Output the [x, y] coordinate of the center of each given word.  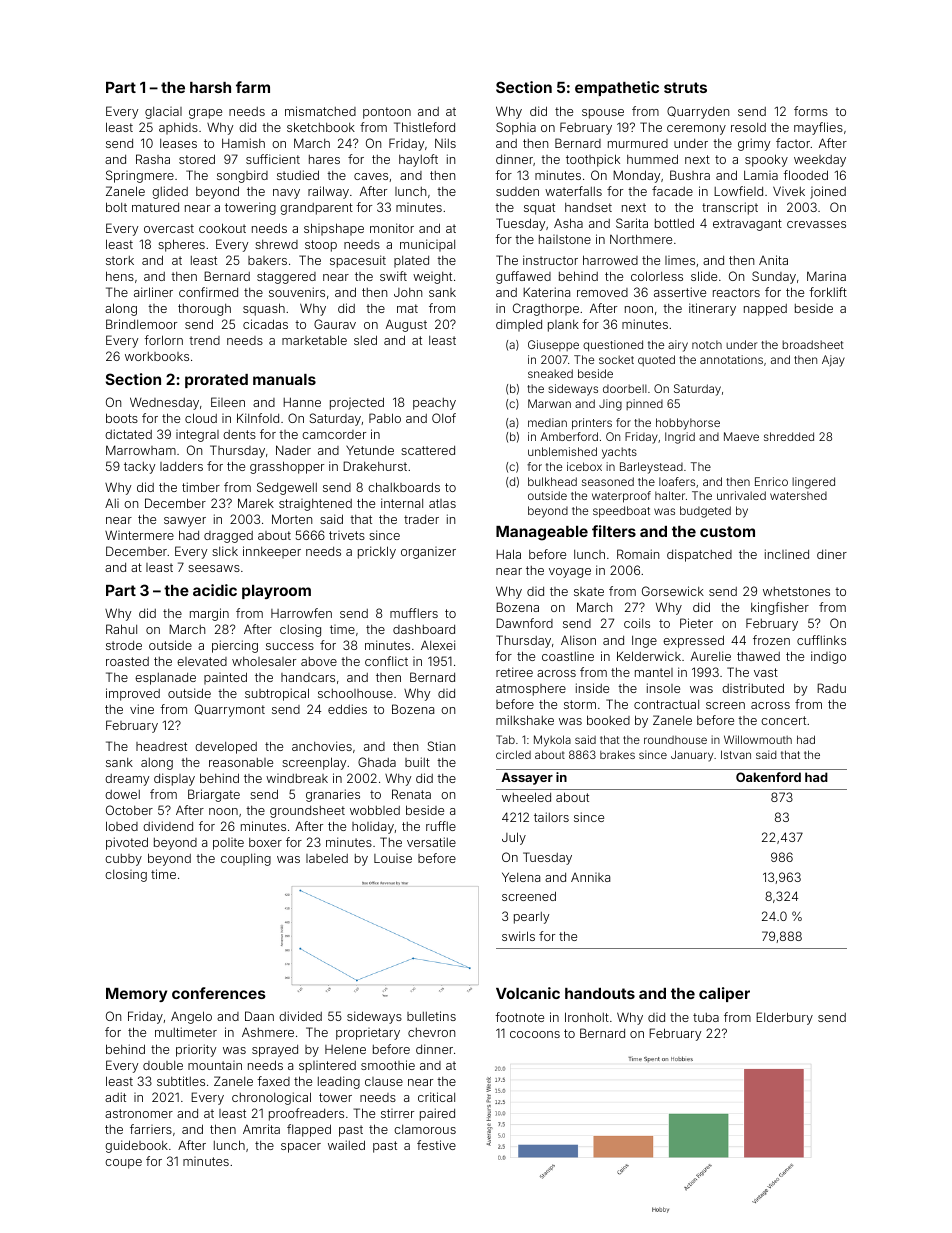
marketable [314, 340]
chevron [431, 1032]
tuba [706, 1017]
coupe [123, 1164]
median [547, 422]
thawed [758, 656]
